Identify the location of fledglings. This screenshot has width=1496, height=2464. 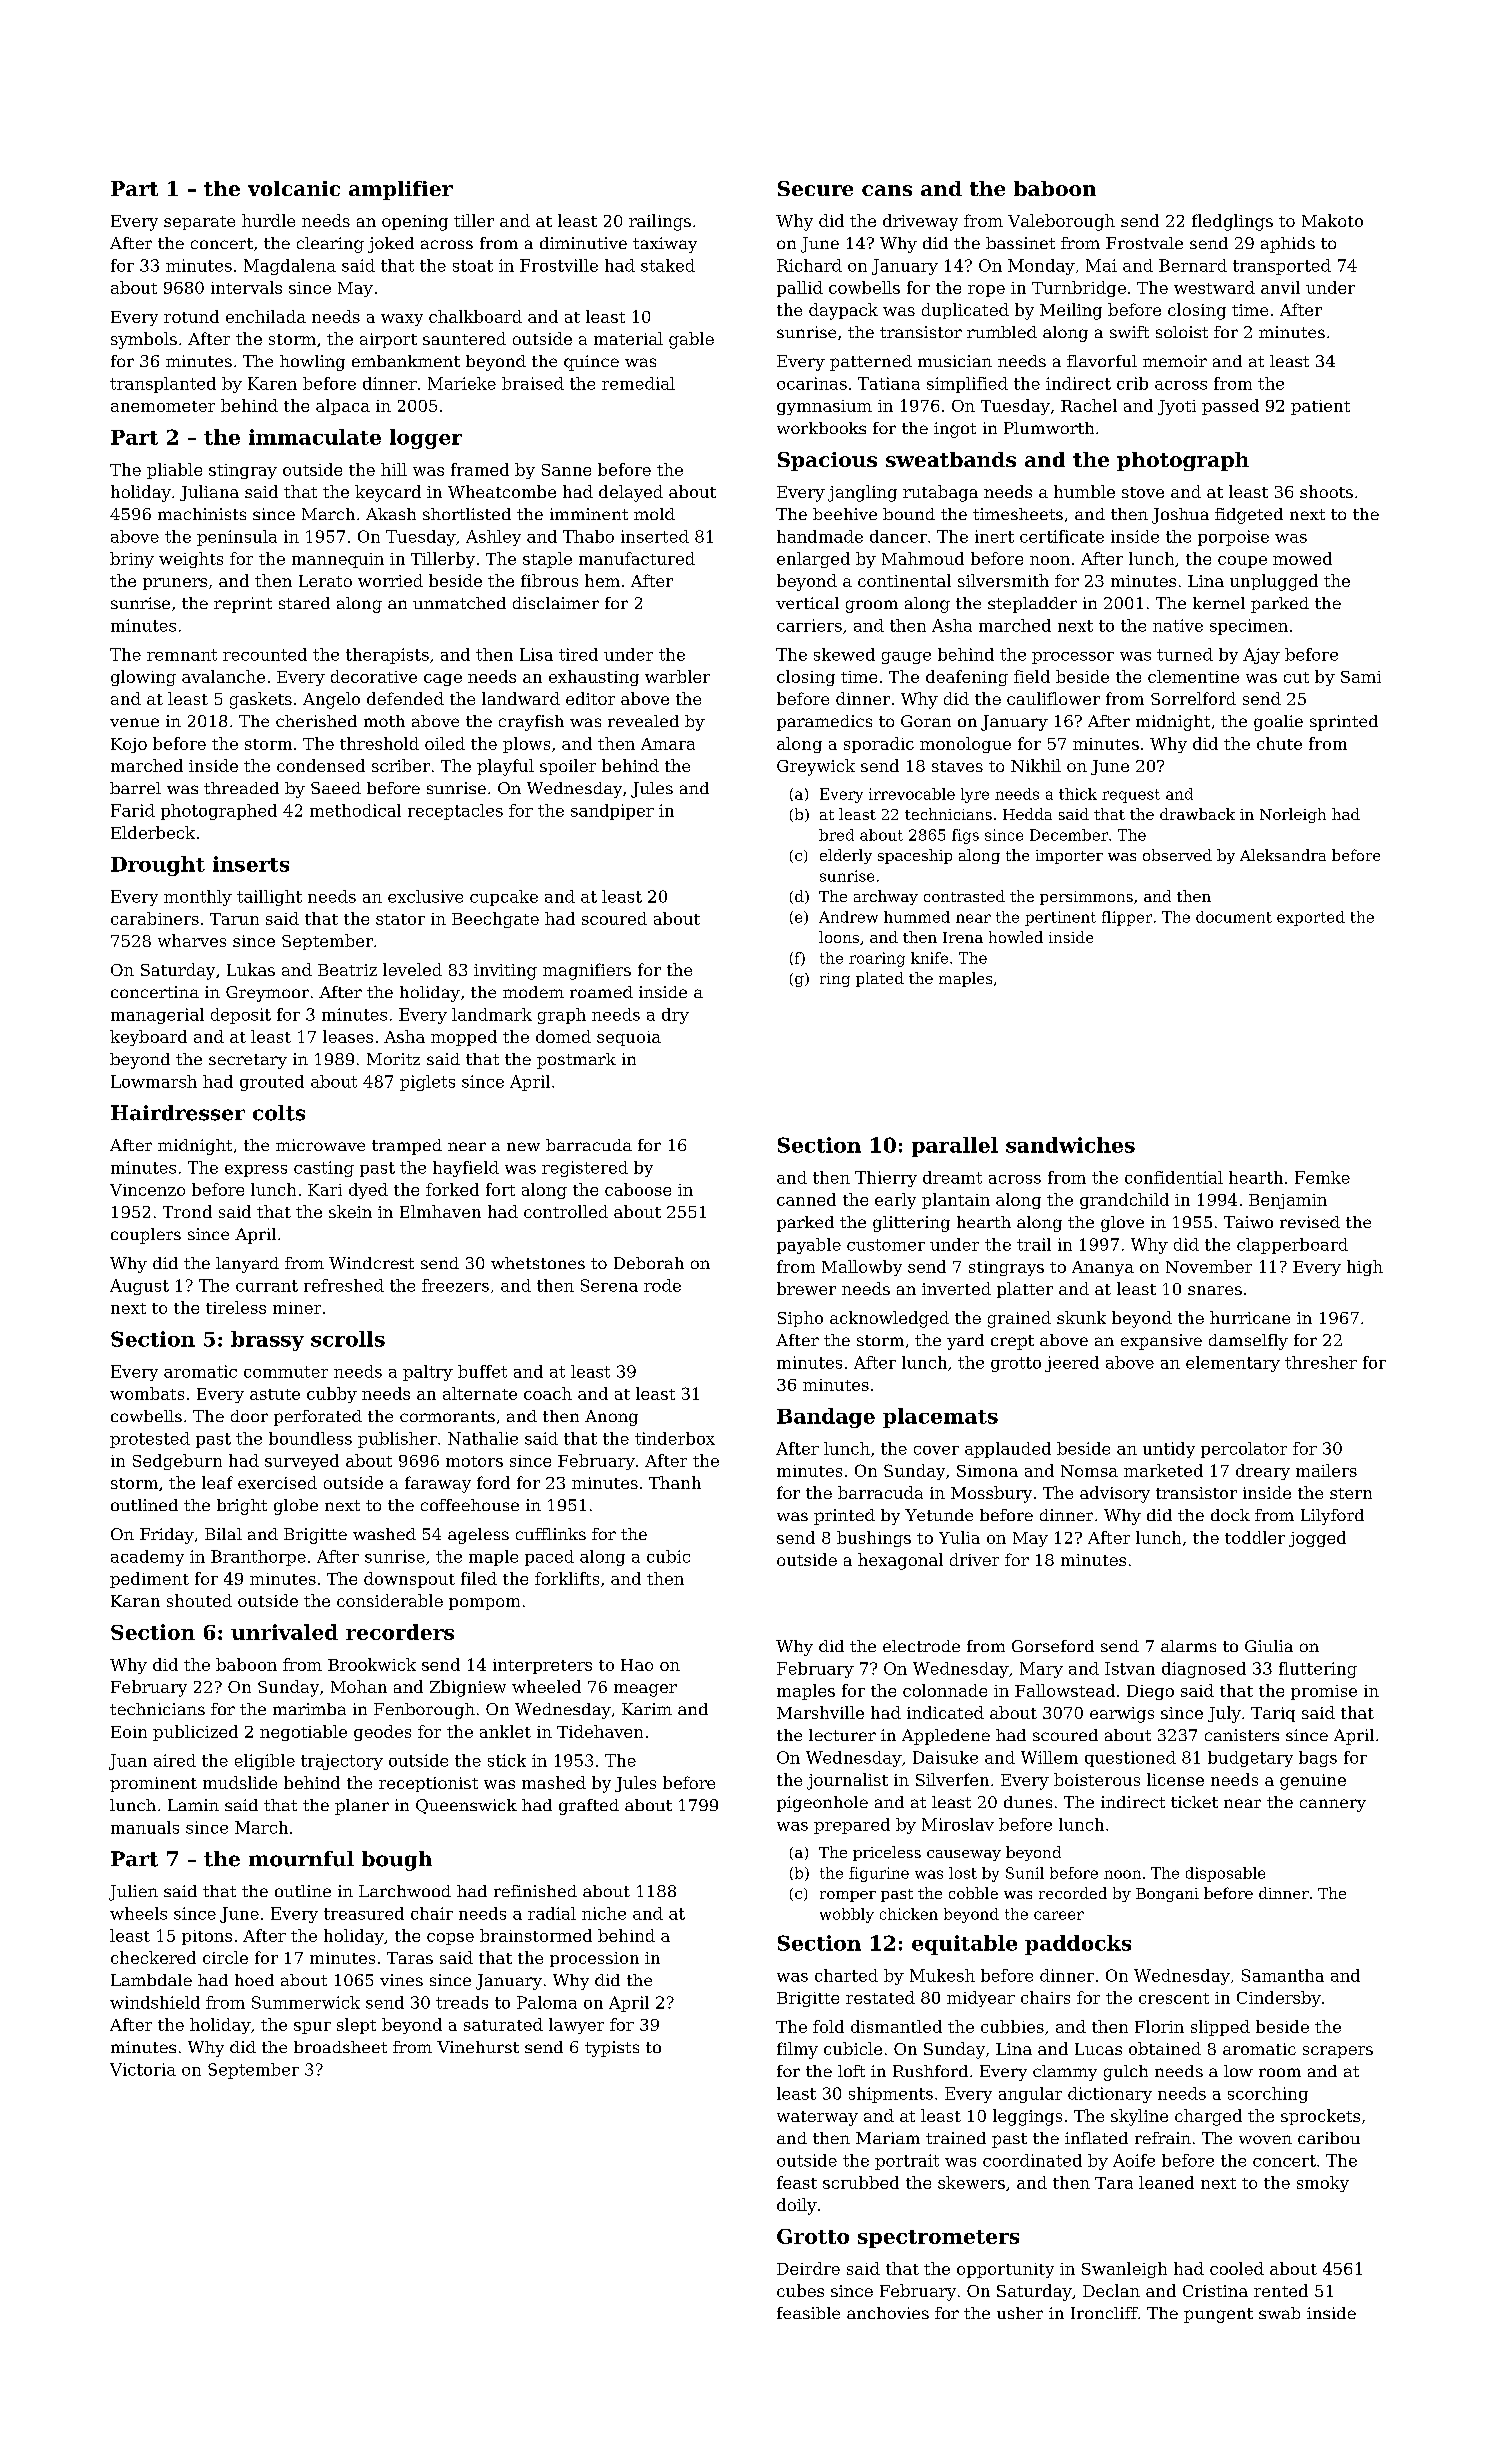
(1232, 222).
